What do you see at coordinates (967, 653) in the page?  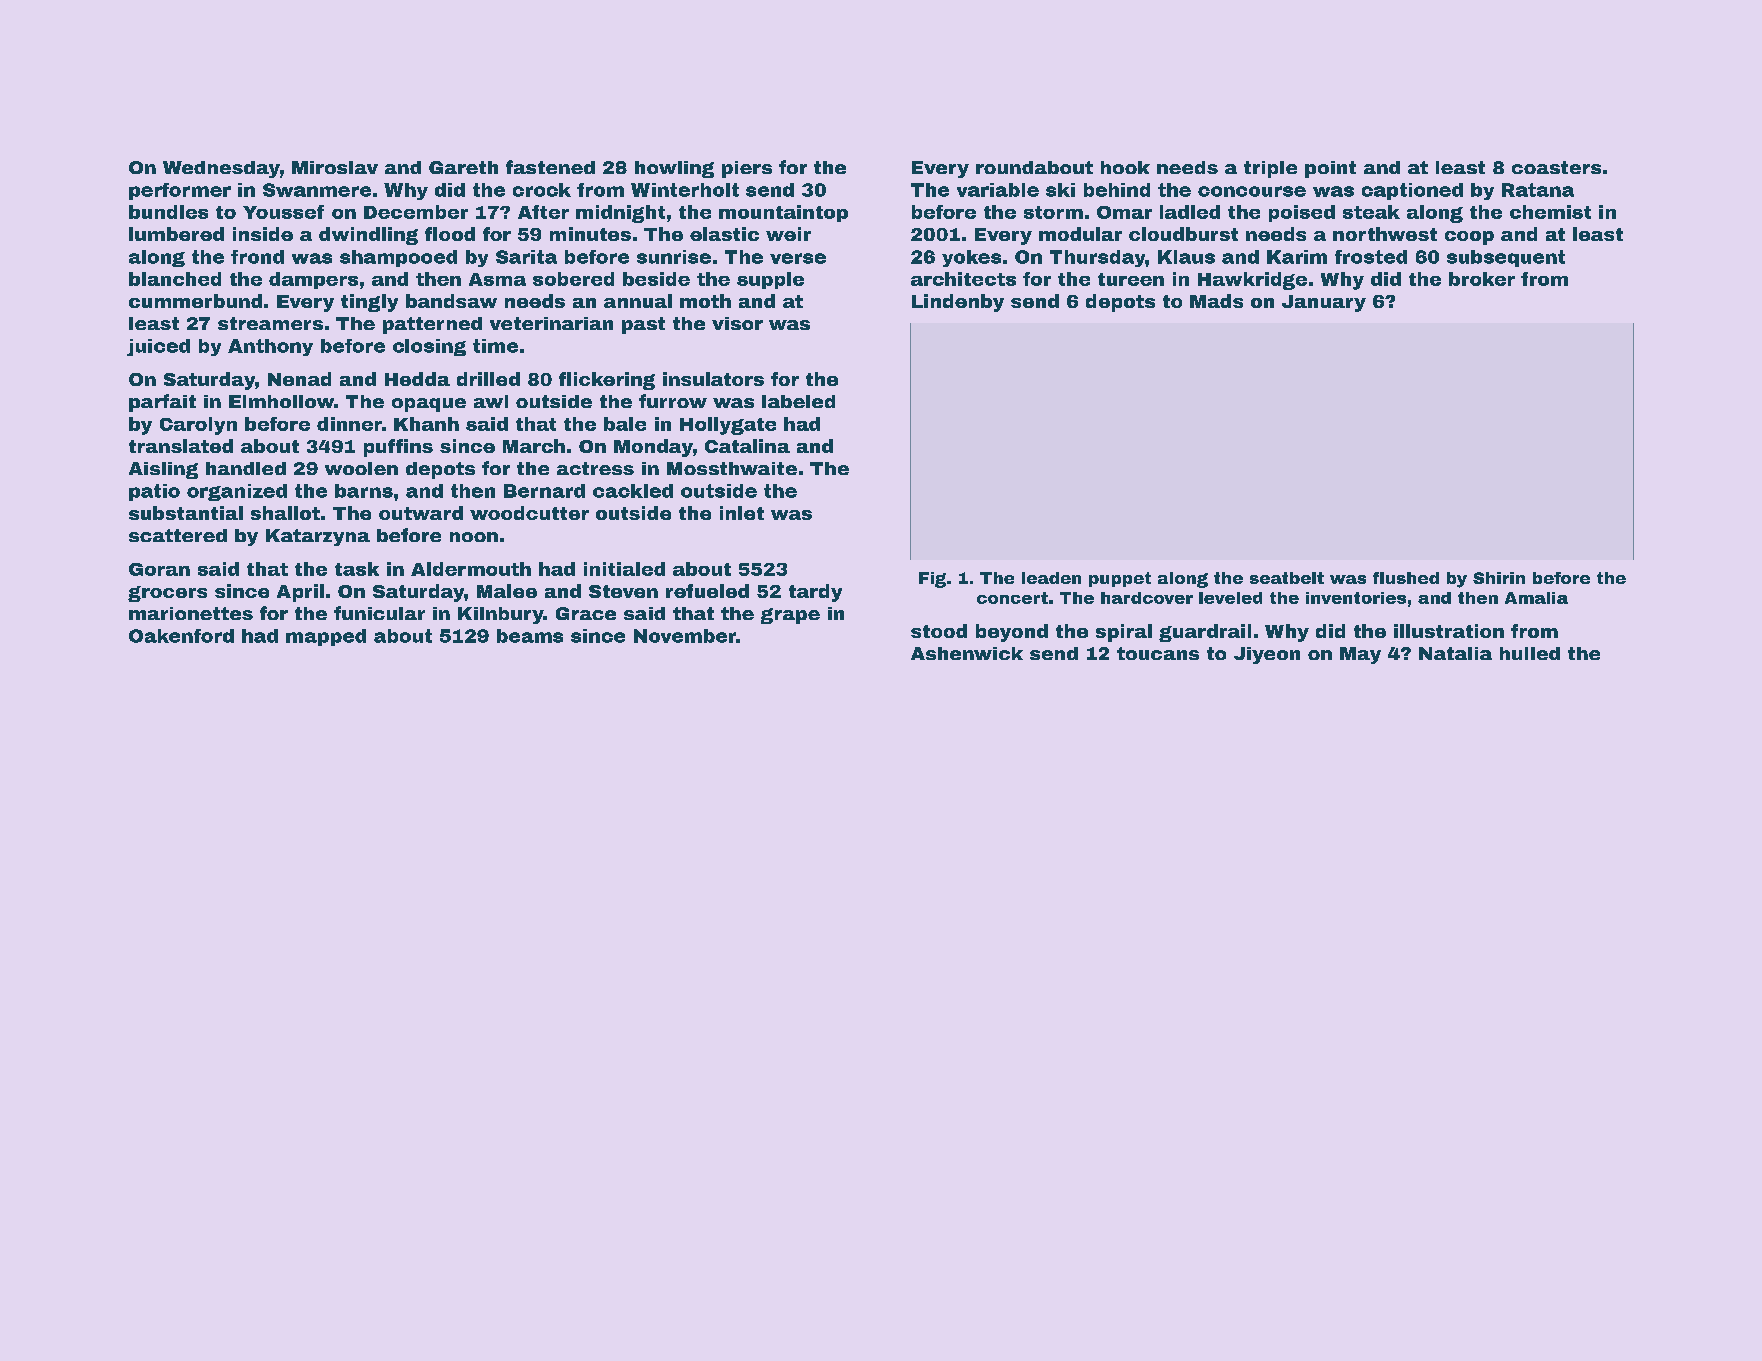 I see `Ashenwick` at bounding box center [967, 653].
